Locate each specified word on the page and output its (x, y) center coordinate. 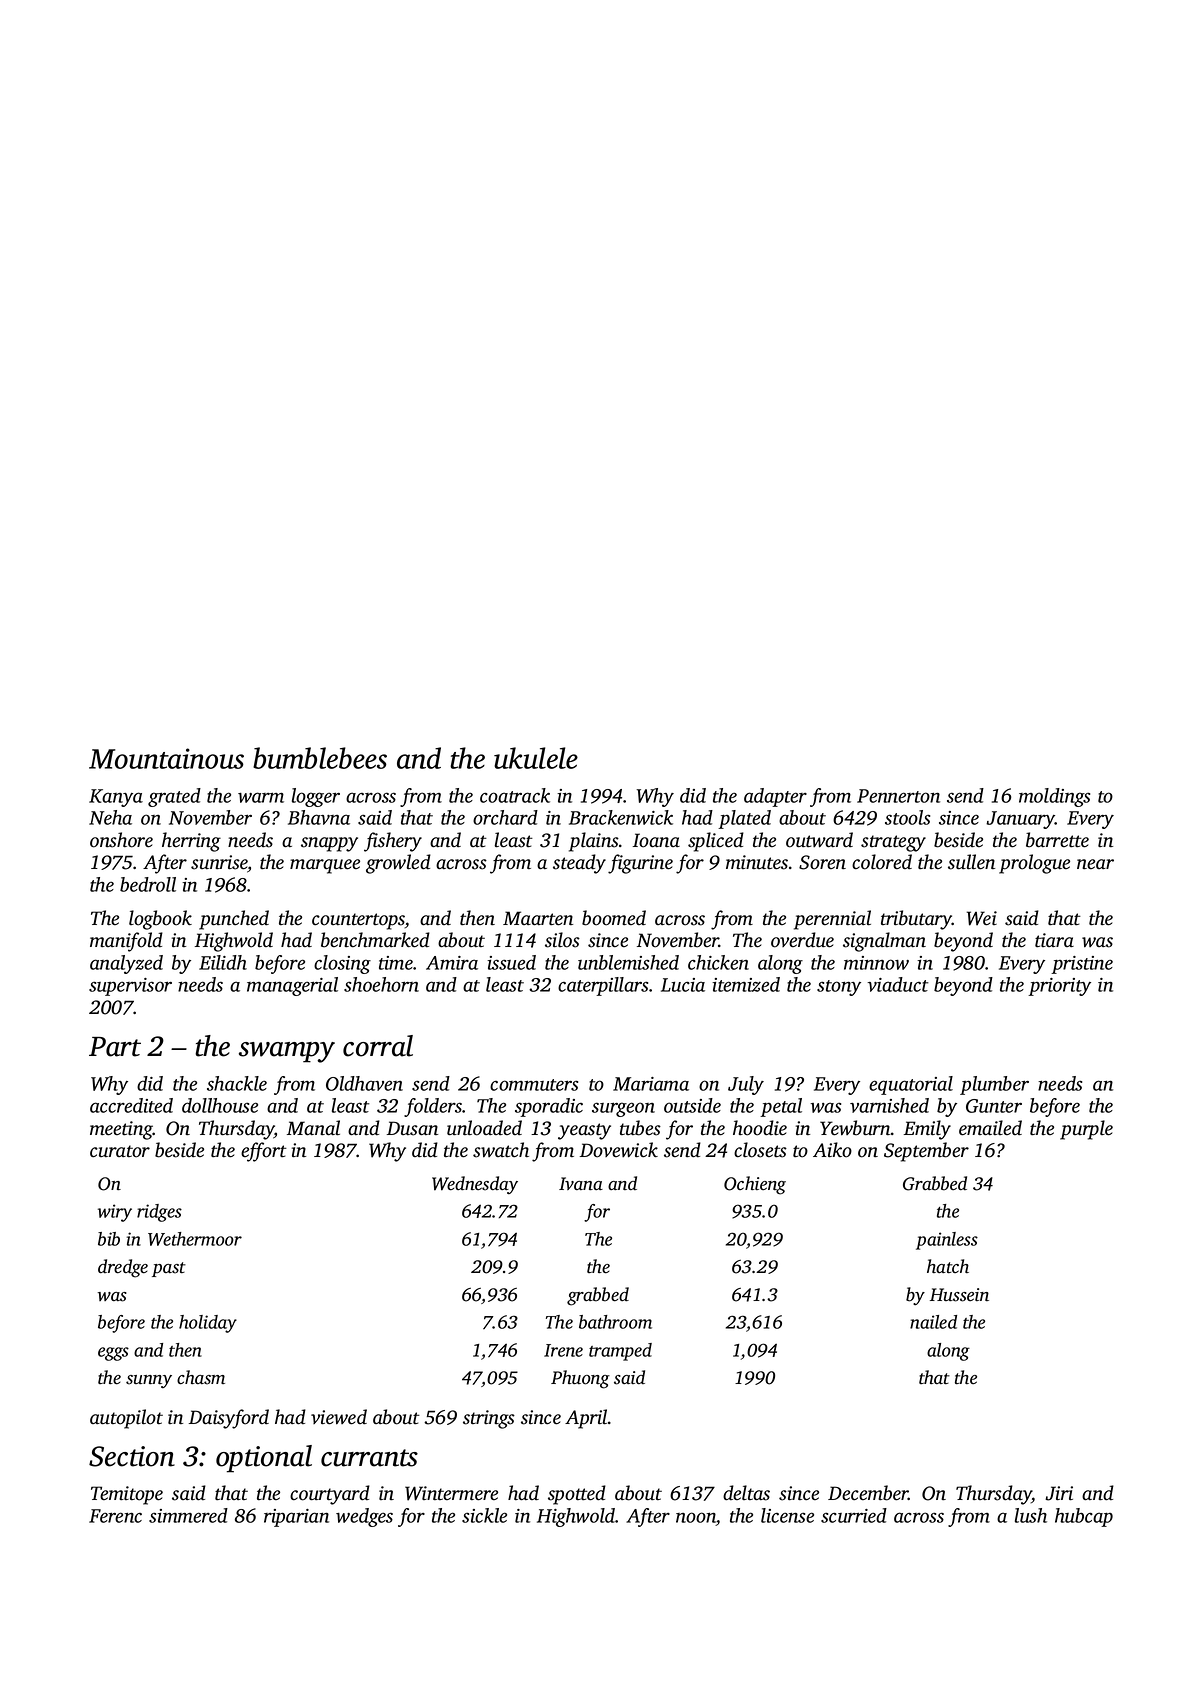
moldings (1054, 797)
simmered (188, 1515)
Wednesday (475, 1185)
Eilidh (223, 962)
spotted (577, 1495)
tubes (640, 1128)
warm (261, 797)
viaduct (898, 984)
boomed (614, 918)
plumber (994, 1085)
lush (1031, 1515)
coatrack (515, 795)
